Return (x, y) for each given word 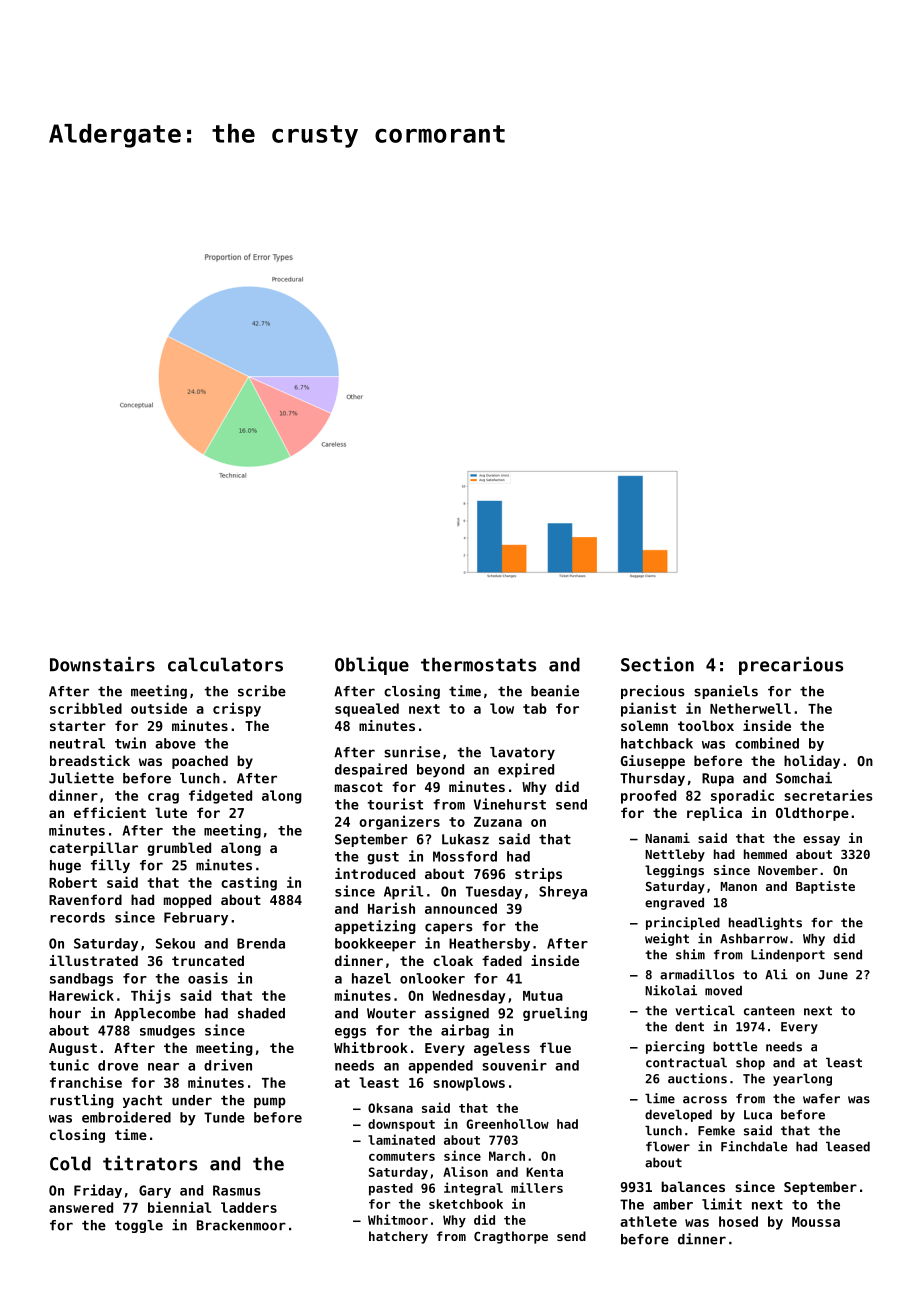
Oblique (372, 666)
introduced (375, 873)
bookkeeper (375, 945)
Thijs (151, 996)
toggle (139, 1226)
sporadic (742, 796)
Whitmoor (398, 1219)
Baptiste (825, 887)
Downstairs (102, 664)
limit (722, 1204)
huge (65, 866)
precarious (791, 666)
